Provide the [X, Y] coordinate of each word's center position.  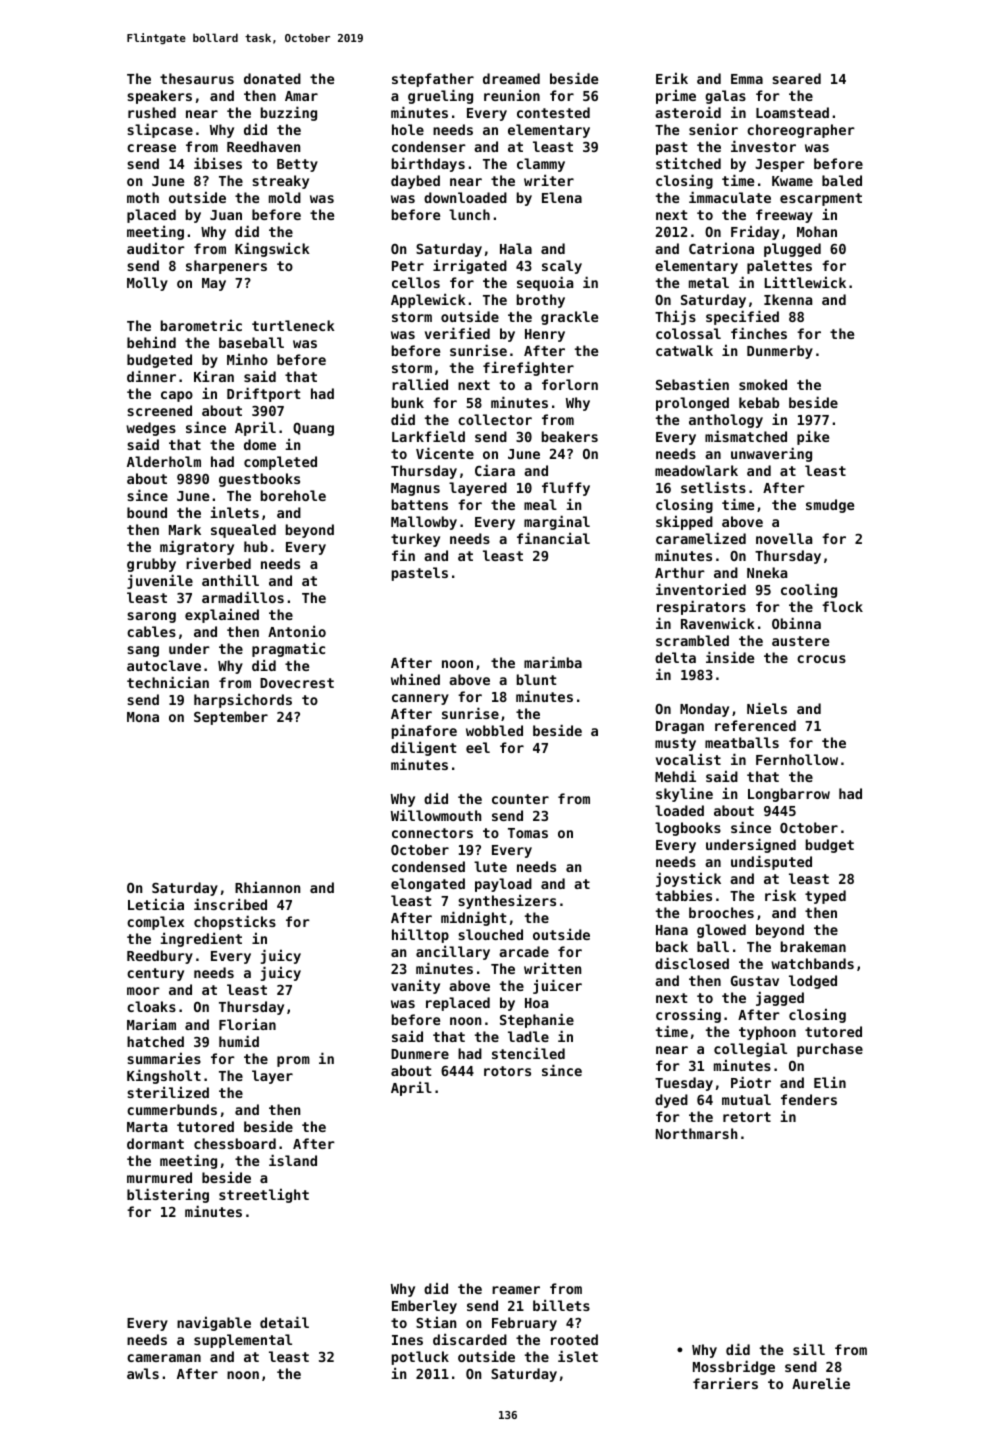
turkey [415, 540]
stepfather [433, 80]
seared [796, 78]
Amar [301, 96]
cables [151, 631]
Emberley [424, 1307]
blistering [168, 1195]
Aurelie [821, 1383]
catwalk [684, 350]
